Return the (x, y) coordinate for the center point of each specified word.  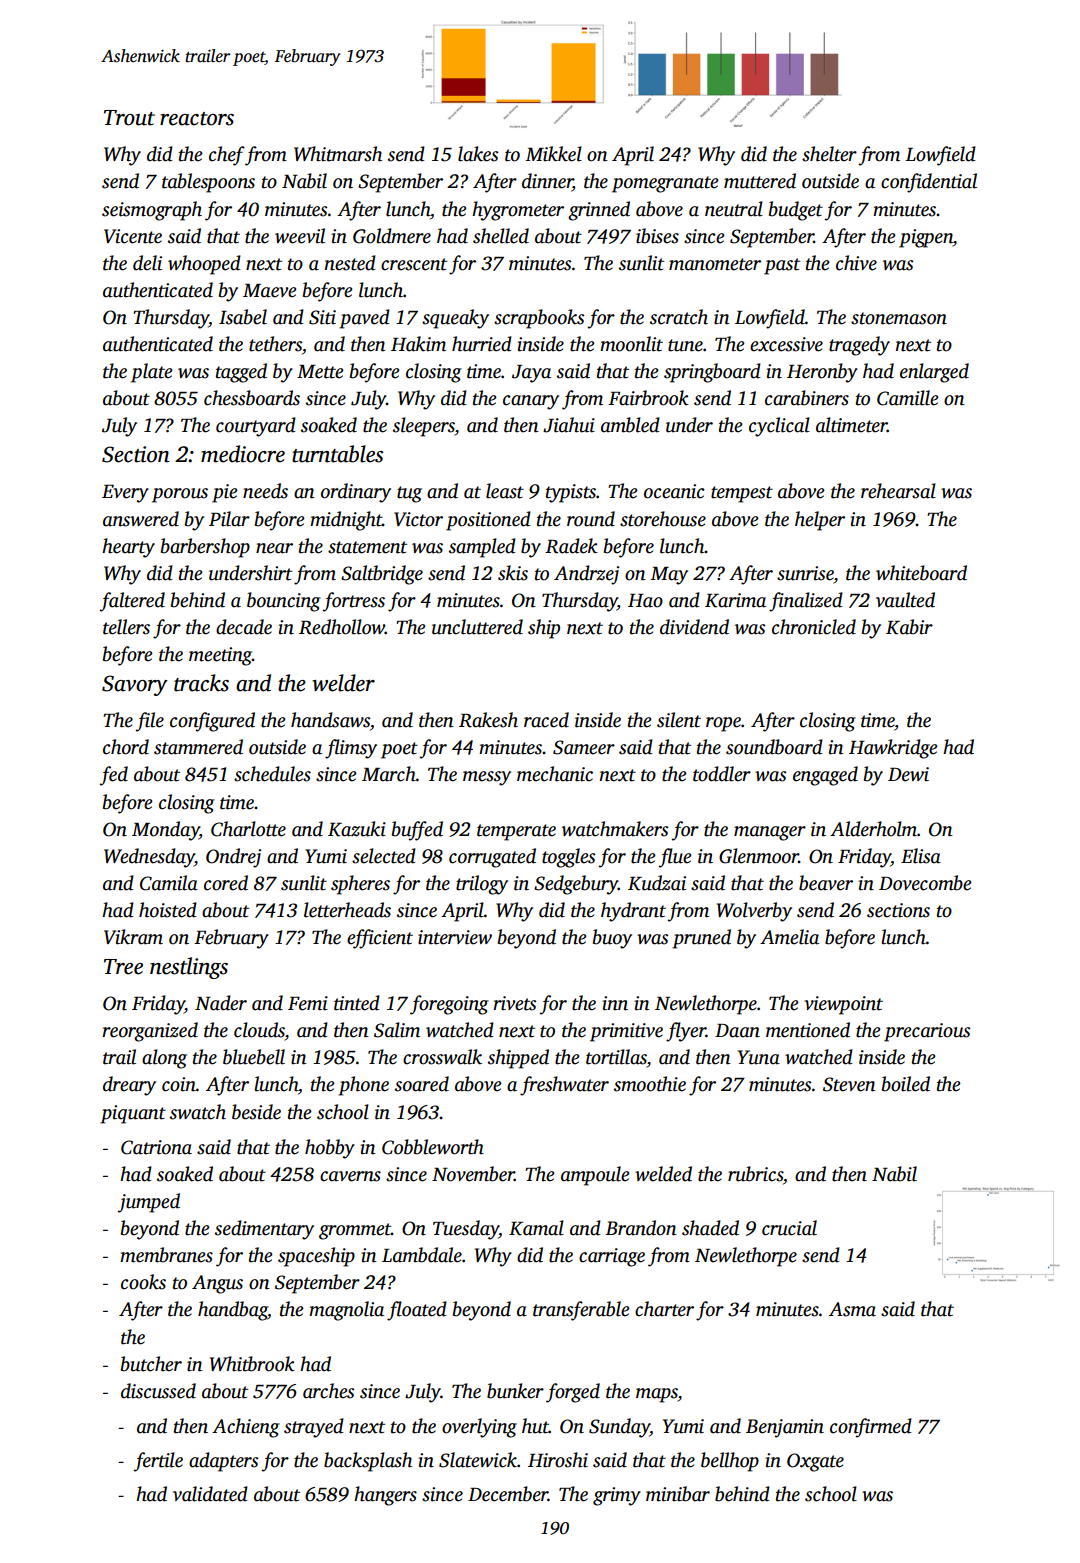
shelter (829, 154)
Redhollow (342, 627)
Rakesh (488, 720)
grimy (617, 1496)
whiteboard (921, 573)
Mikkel (553, 154)
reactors (197, 119)
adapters (223, 1462)
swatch (198, 1112)
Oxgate (815, 1462)
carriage (612, 1257)
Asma (852, 1309)
